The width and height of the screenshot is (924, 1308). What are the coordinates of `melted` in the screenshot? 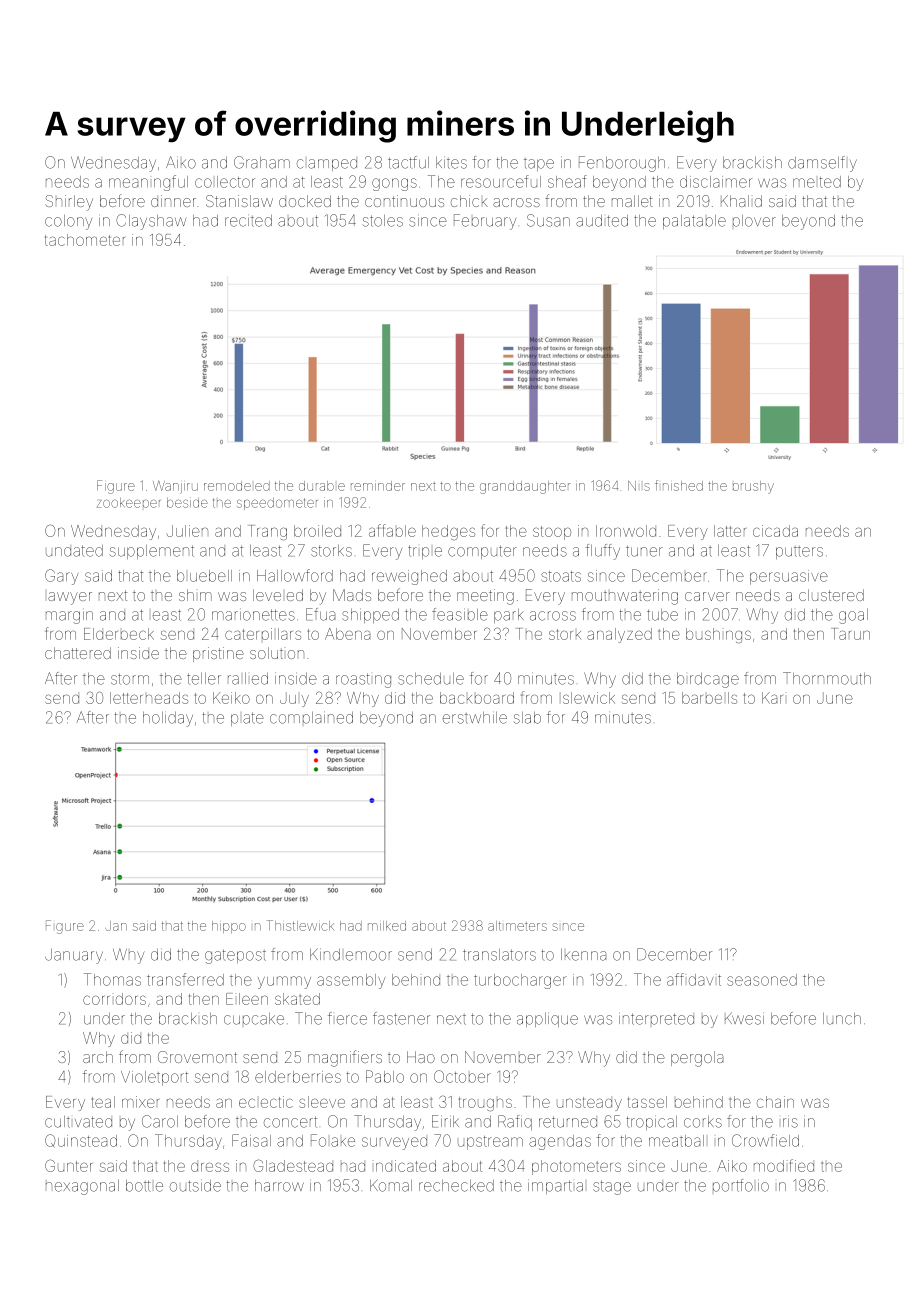 It's located at (817, 182).
